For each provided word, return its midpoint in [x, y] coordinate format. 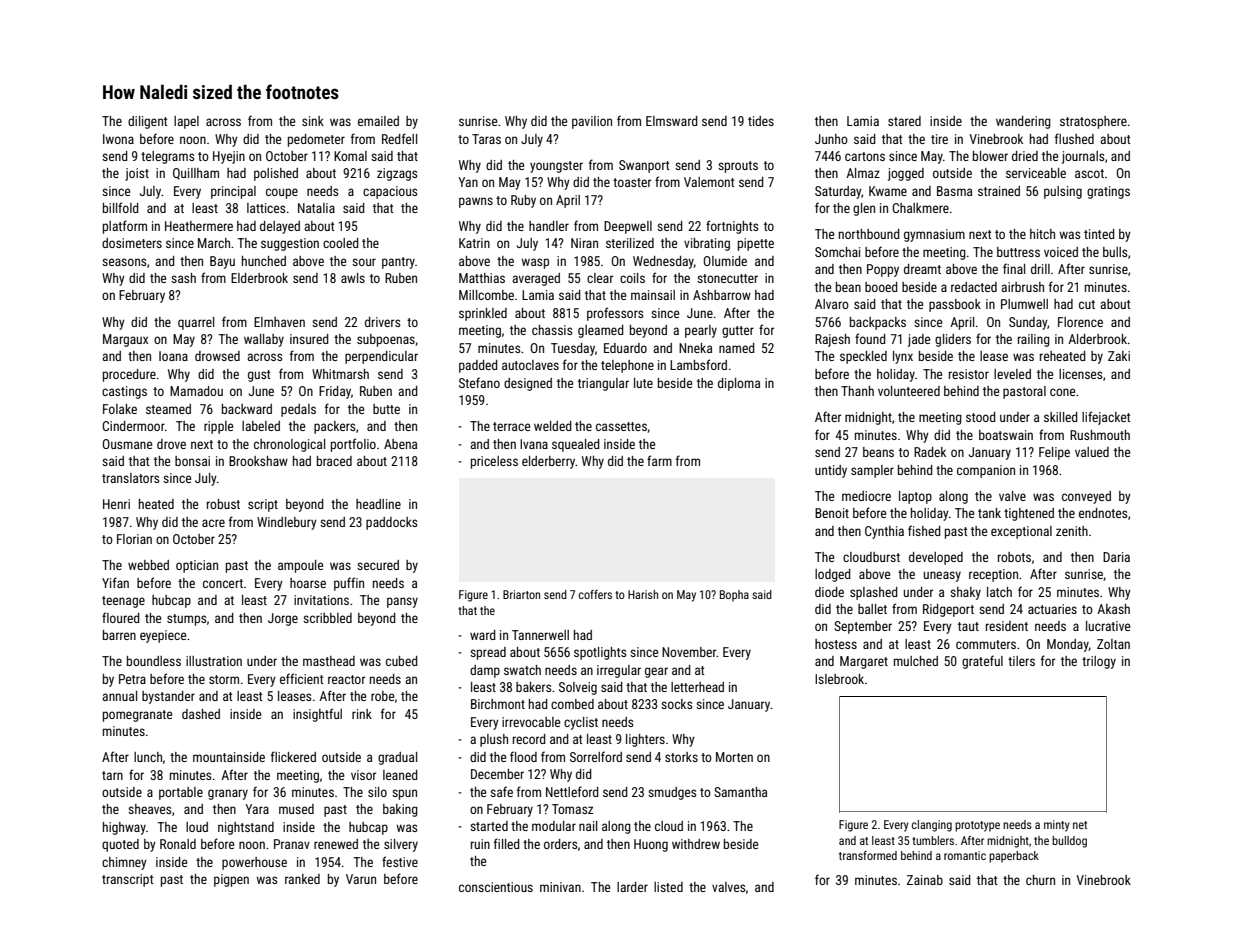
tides [761, 121]
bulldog [1069, 842]
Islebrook [839, 679]
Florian [134, 539]
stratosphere [1093, 122]
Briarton [521, 594]
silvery [401, 845]
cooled [341, 243]
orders [560, 844]
